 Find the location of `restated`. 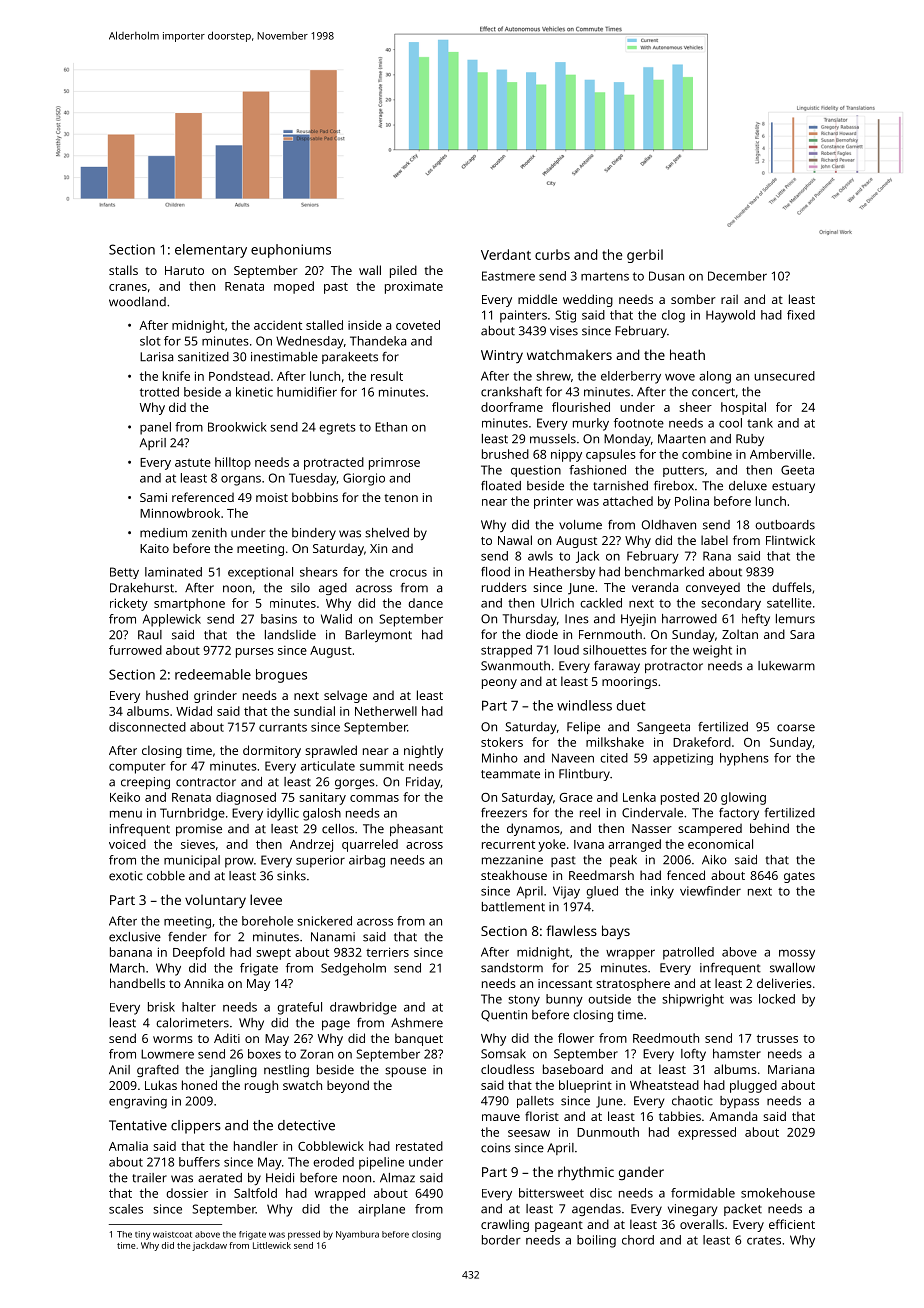

restated is located at coordinates (419, 1146).
